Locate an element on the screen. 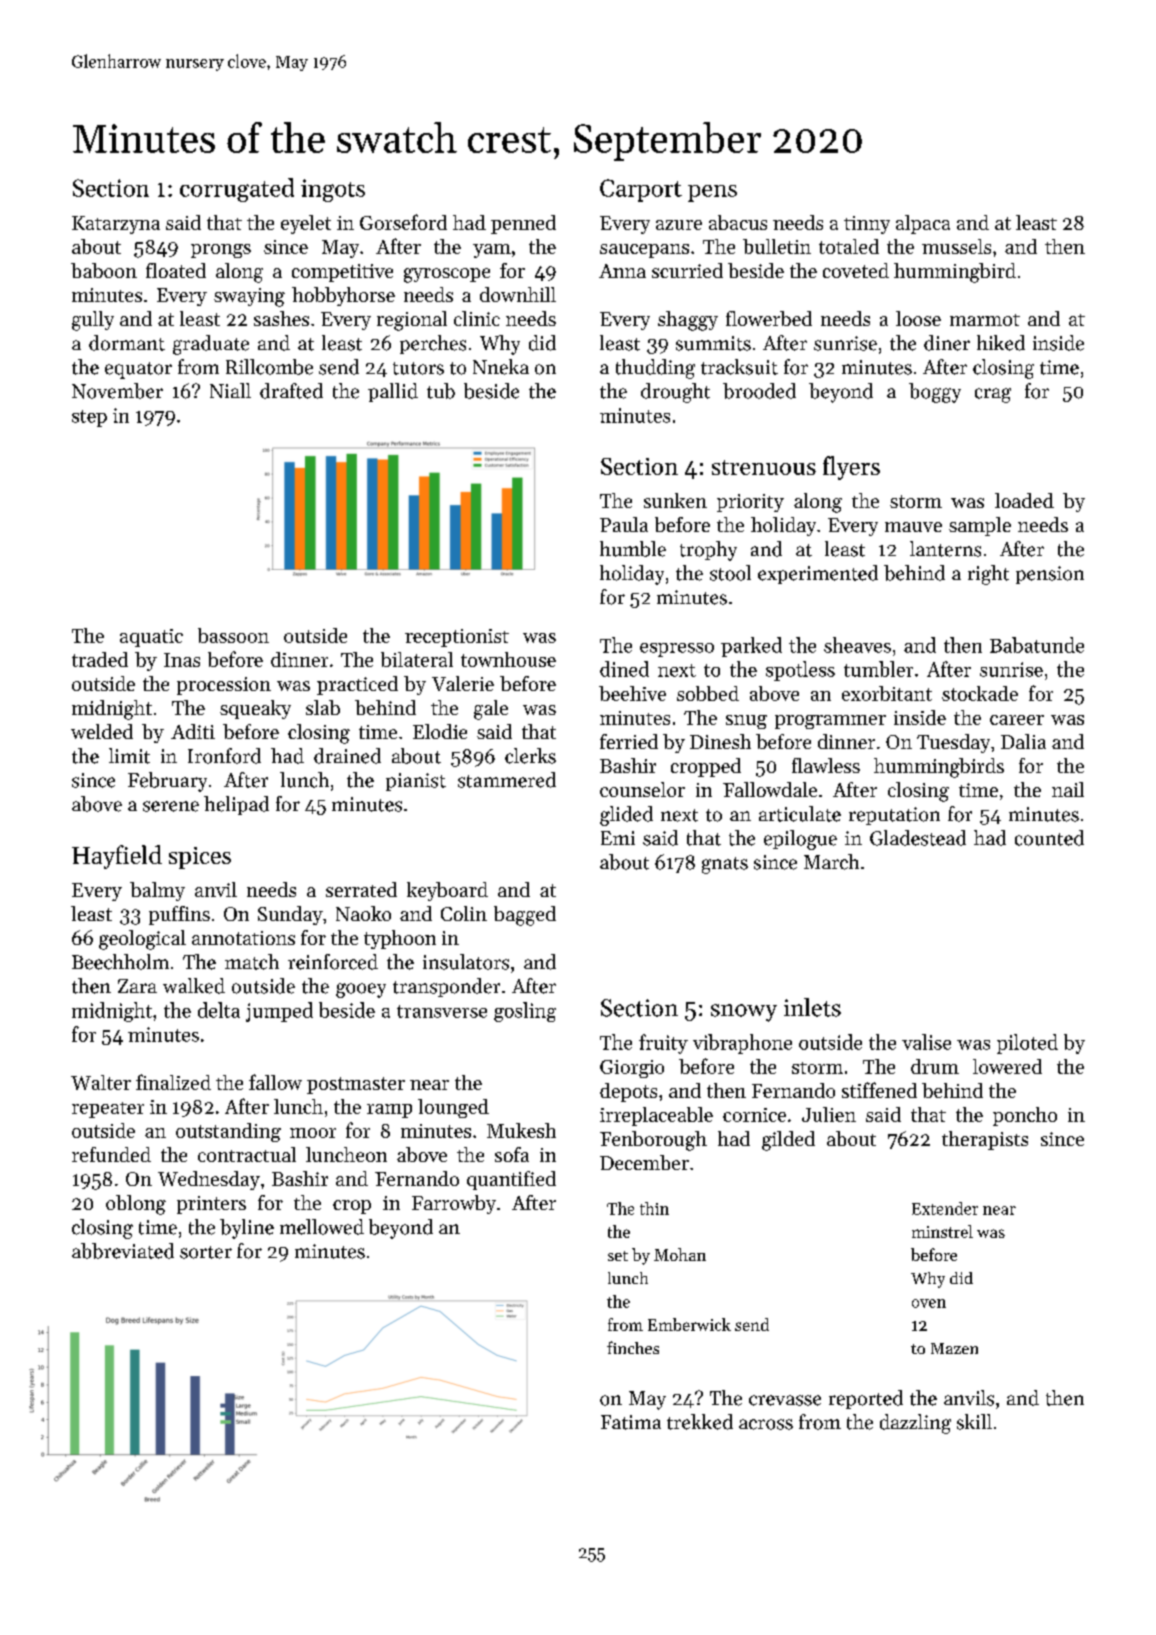  corrugated is located at coordinates (237, 190).
